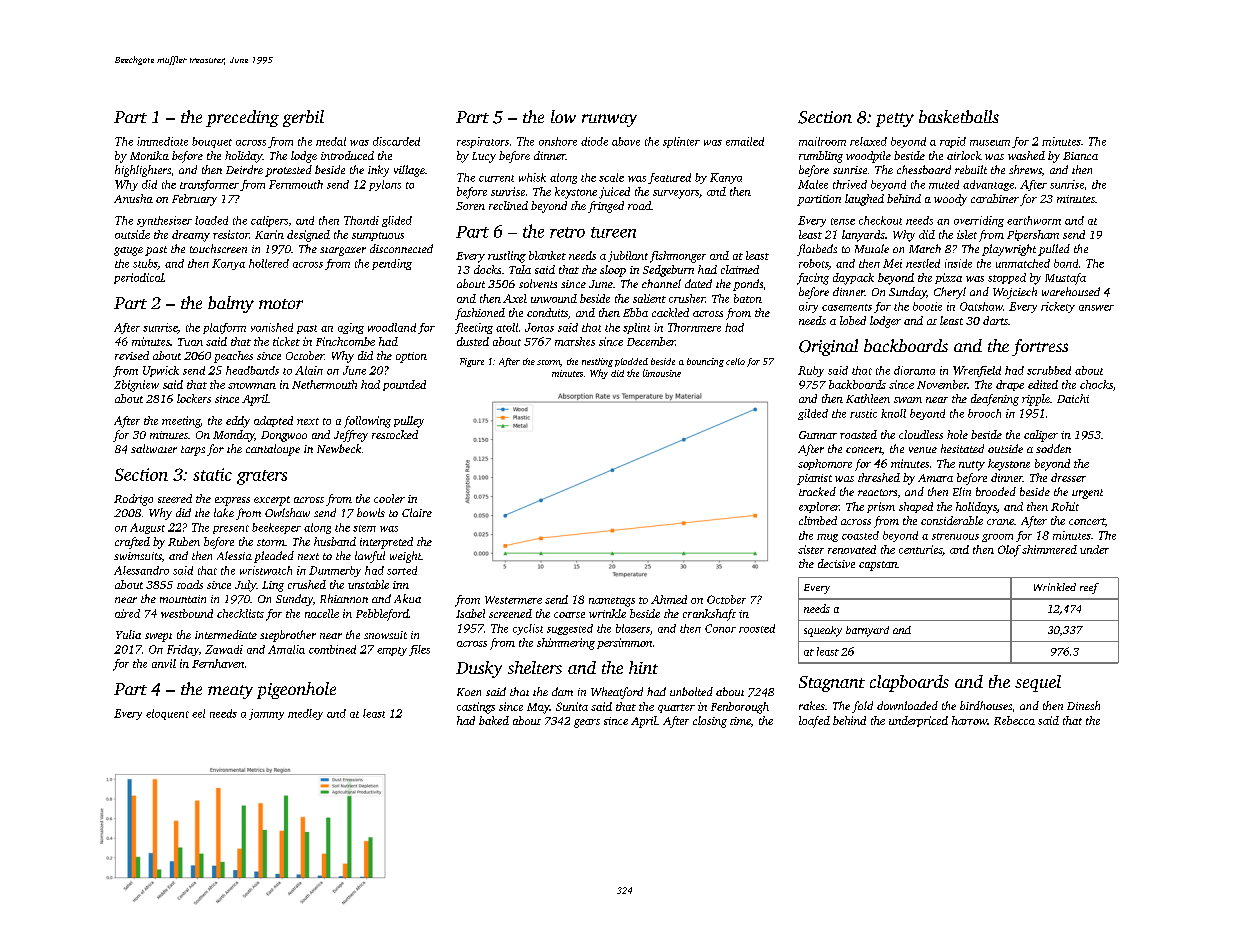 This image has width=1233, height=952. What do you see at coordinates (133, 500) in the image?
I see `Rodrigo` at bounding box center [133, 500].
